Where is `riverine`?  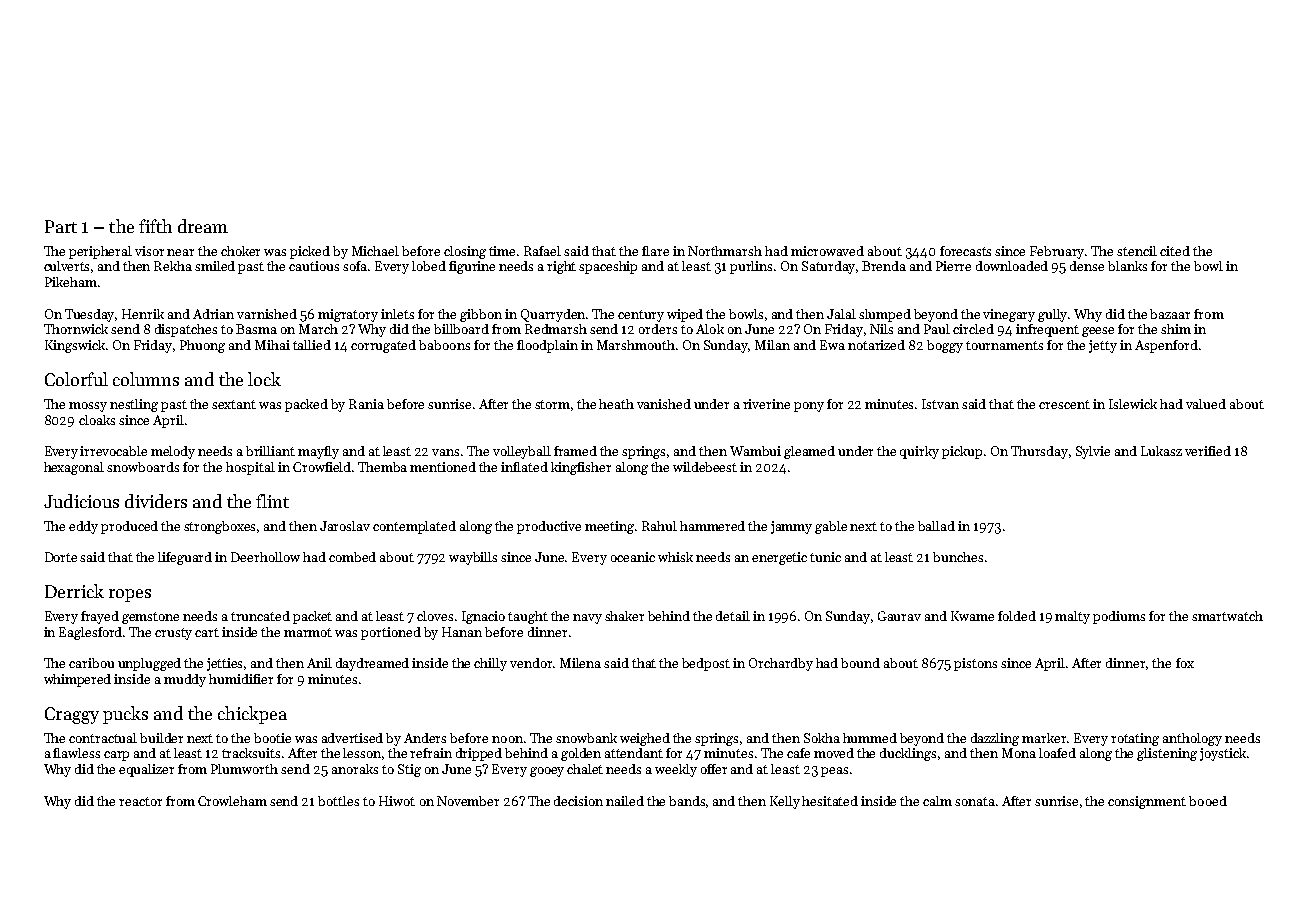
riverine is located at coordinates (766, 404).
